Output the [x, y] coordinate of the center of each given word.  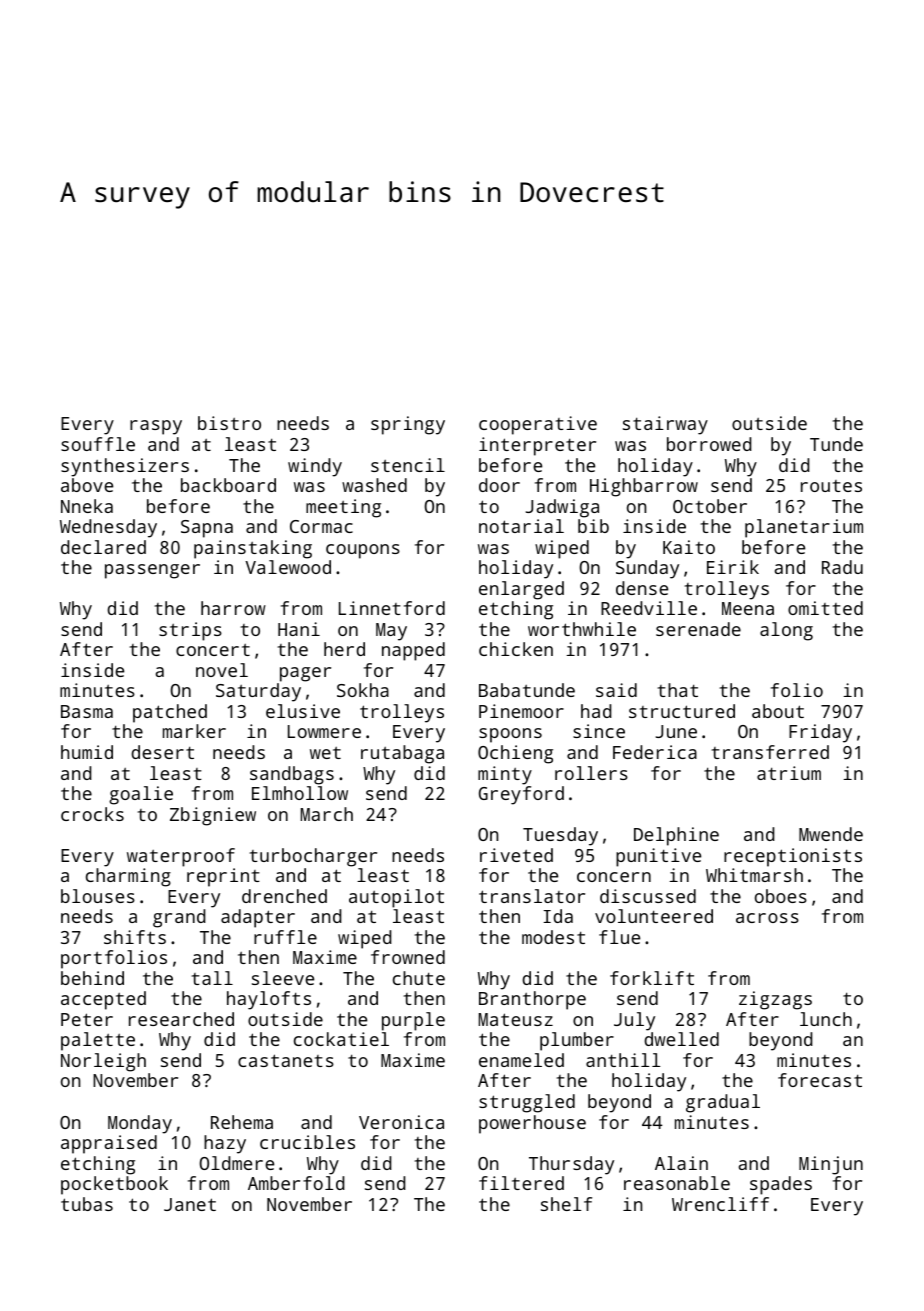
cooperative [538, 425]
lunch [826, 1019]
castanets [286, 1060]
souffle [98, 444]
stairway [665, 425]
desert [162, 752]
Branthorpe [532, 1000]
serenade [698, 629]
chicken [516, 649]
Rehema [242, 1122]
